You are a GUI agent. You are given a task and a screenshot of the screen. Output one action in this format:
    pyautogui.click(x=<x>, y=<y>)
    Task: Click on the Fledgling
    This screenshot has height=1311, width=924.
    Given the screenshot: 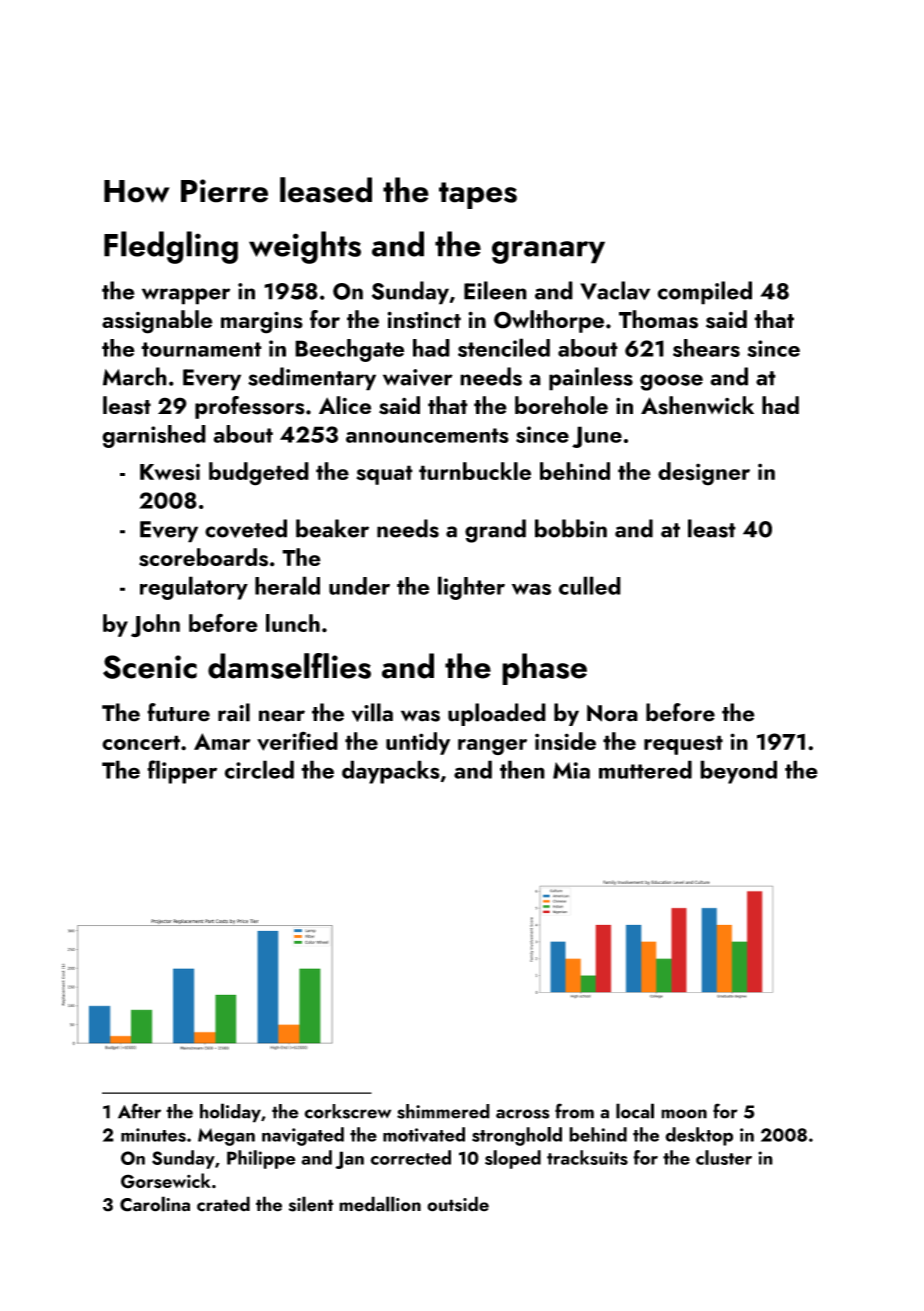 What is the action you would take?
    pyautogui.click(x=171, y=247)
